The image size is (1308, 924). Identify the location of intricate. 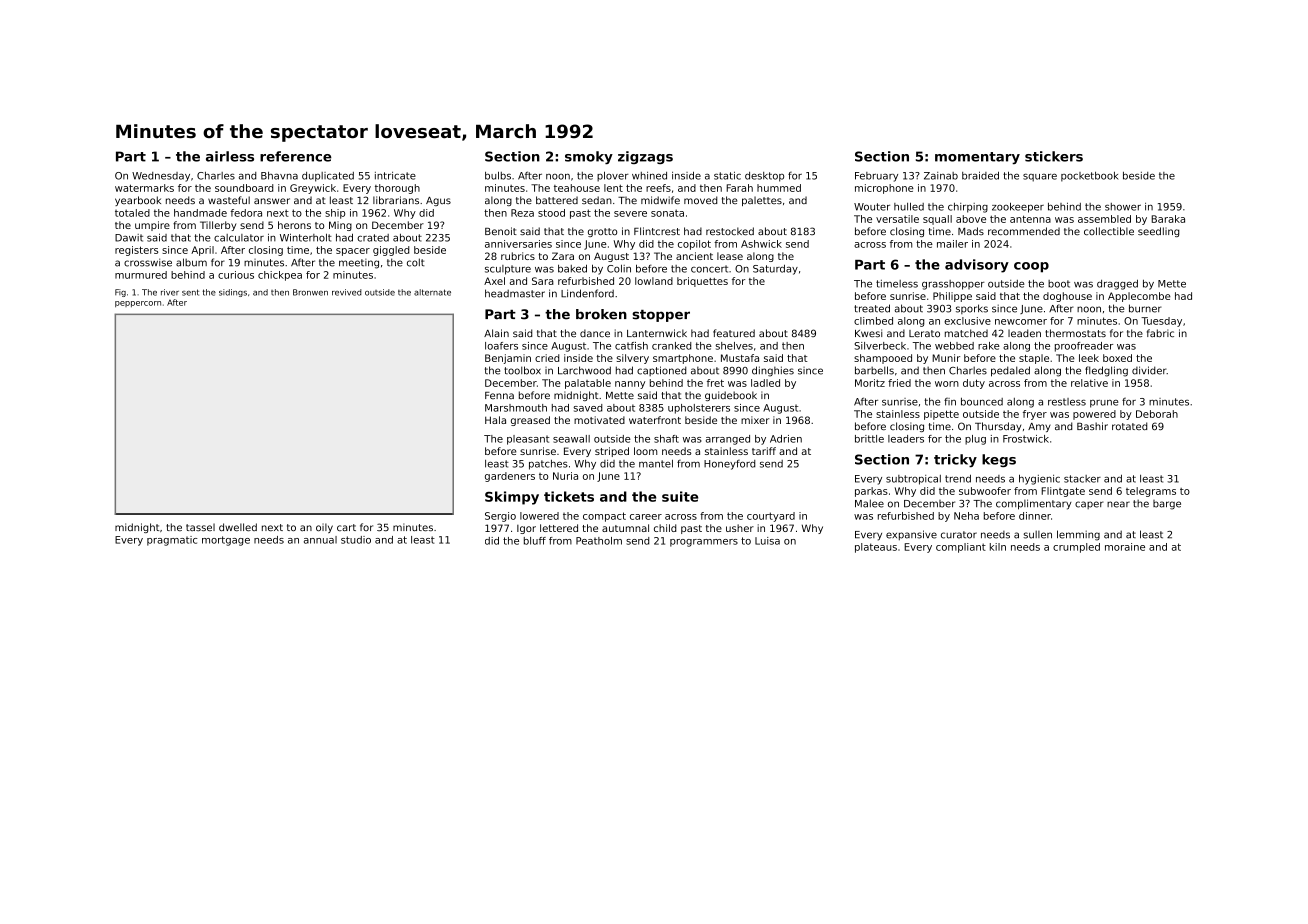
(395, 176).
